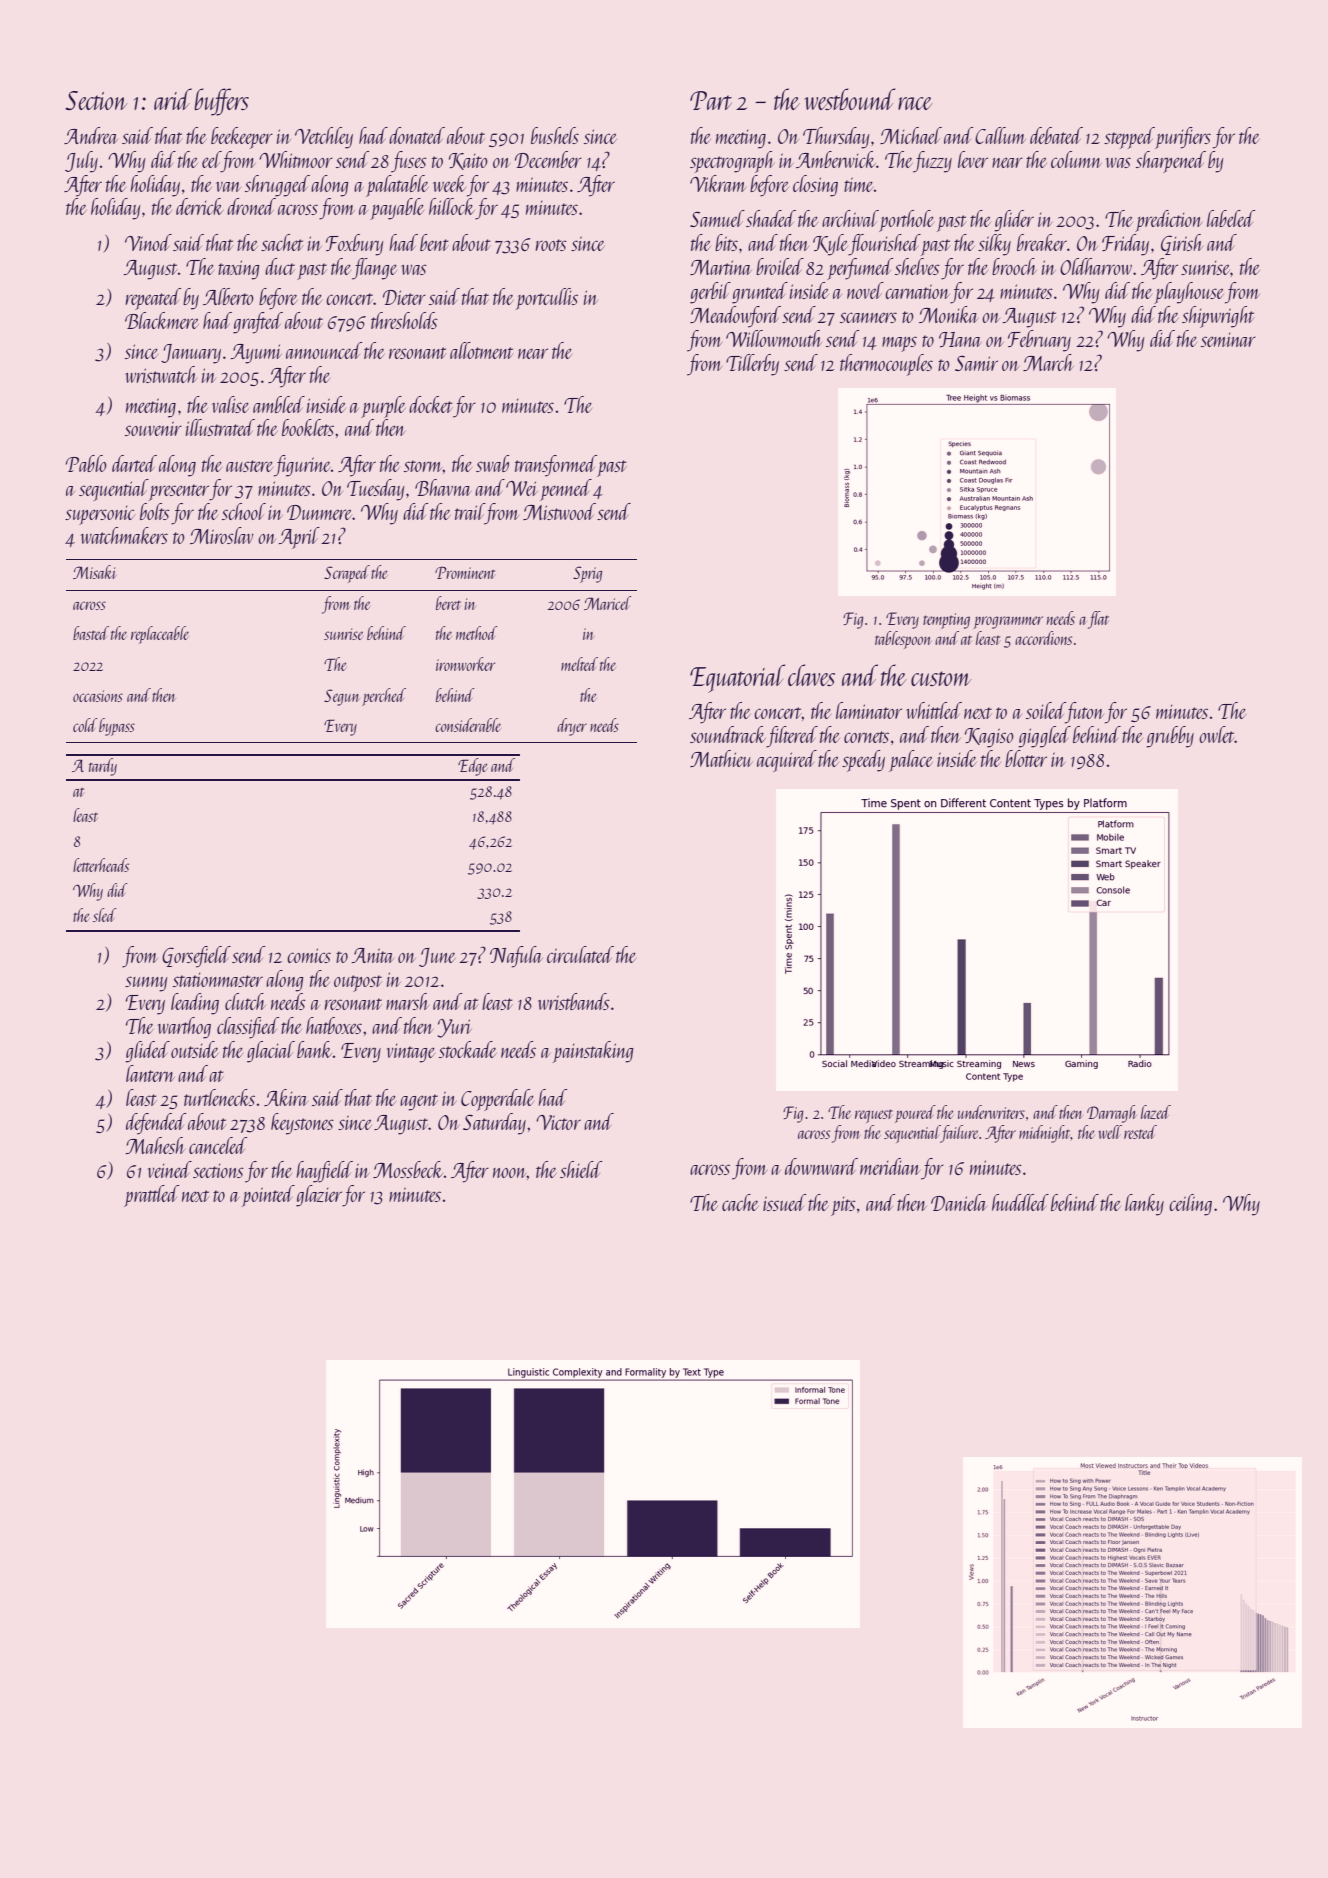 The height and width of the image is (1878, 1328). What do you see at coordinates (843, 1206) in the image?
I see `pits` at bounding box center [843, 1206].
